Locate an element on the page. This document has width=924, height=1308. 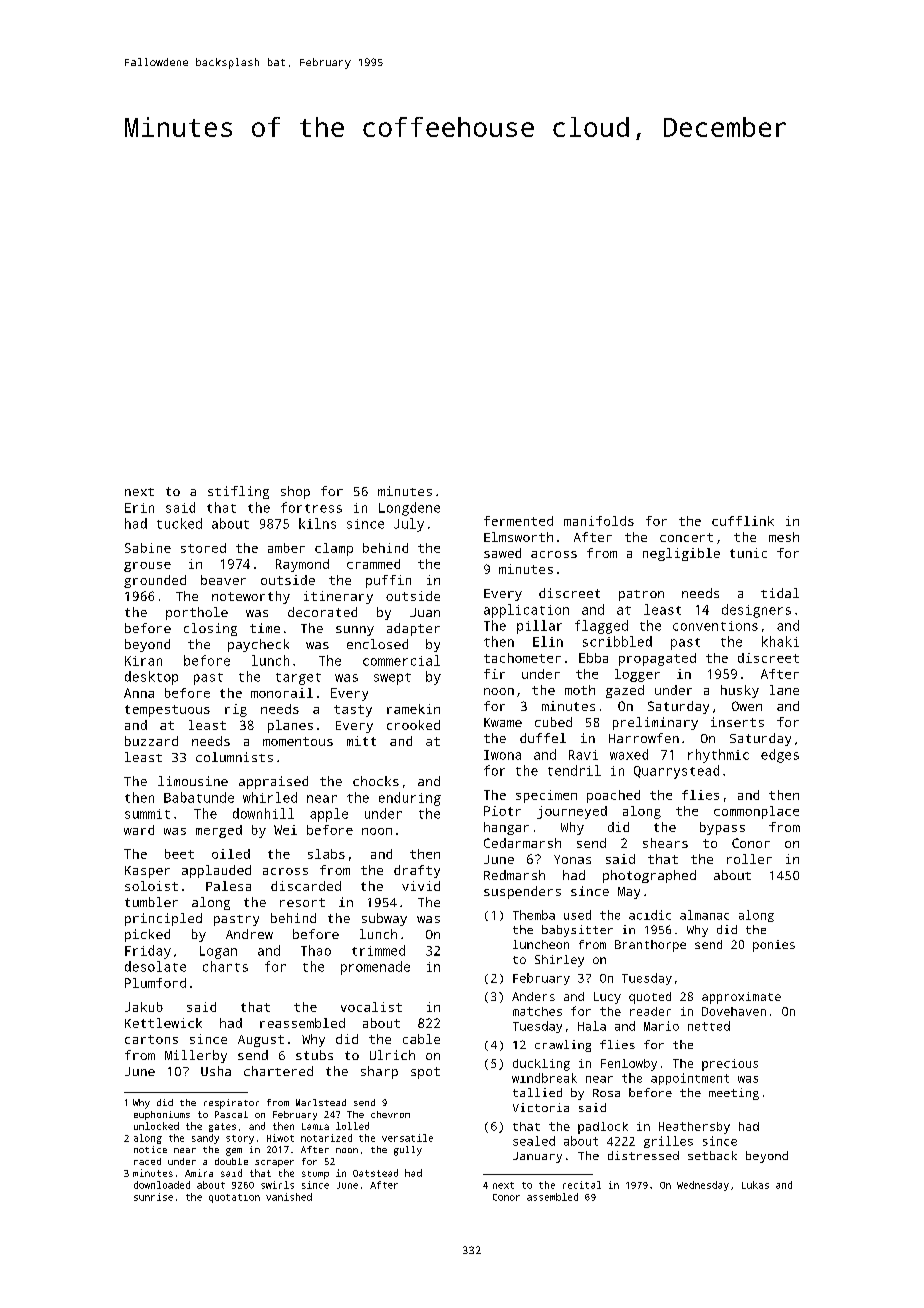
August is located at coordinates (261, 1041).
